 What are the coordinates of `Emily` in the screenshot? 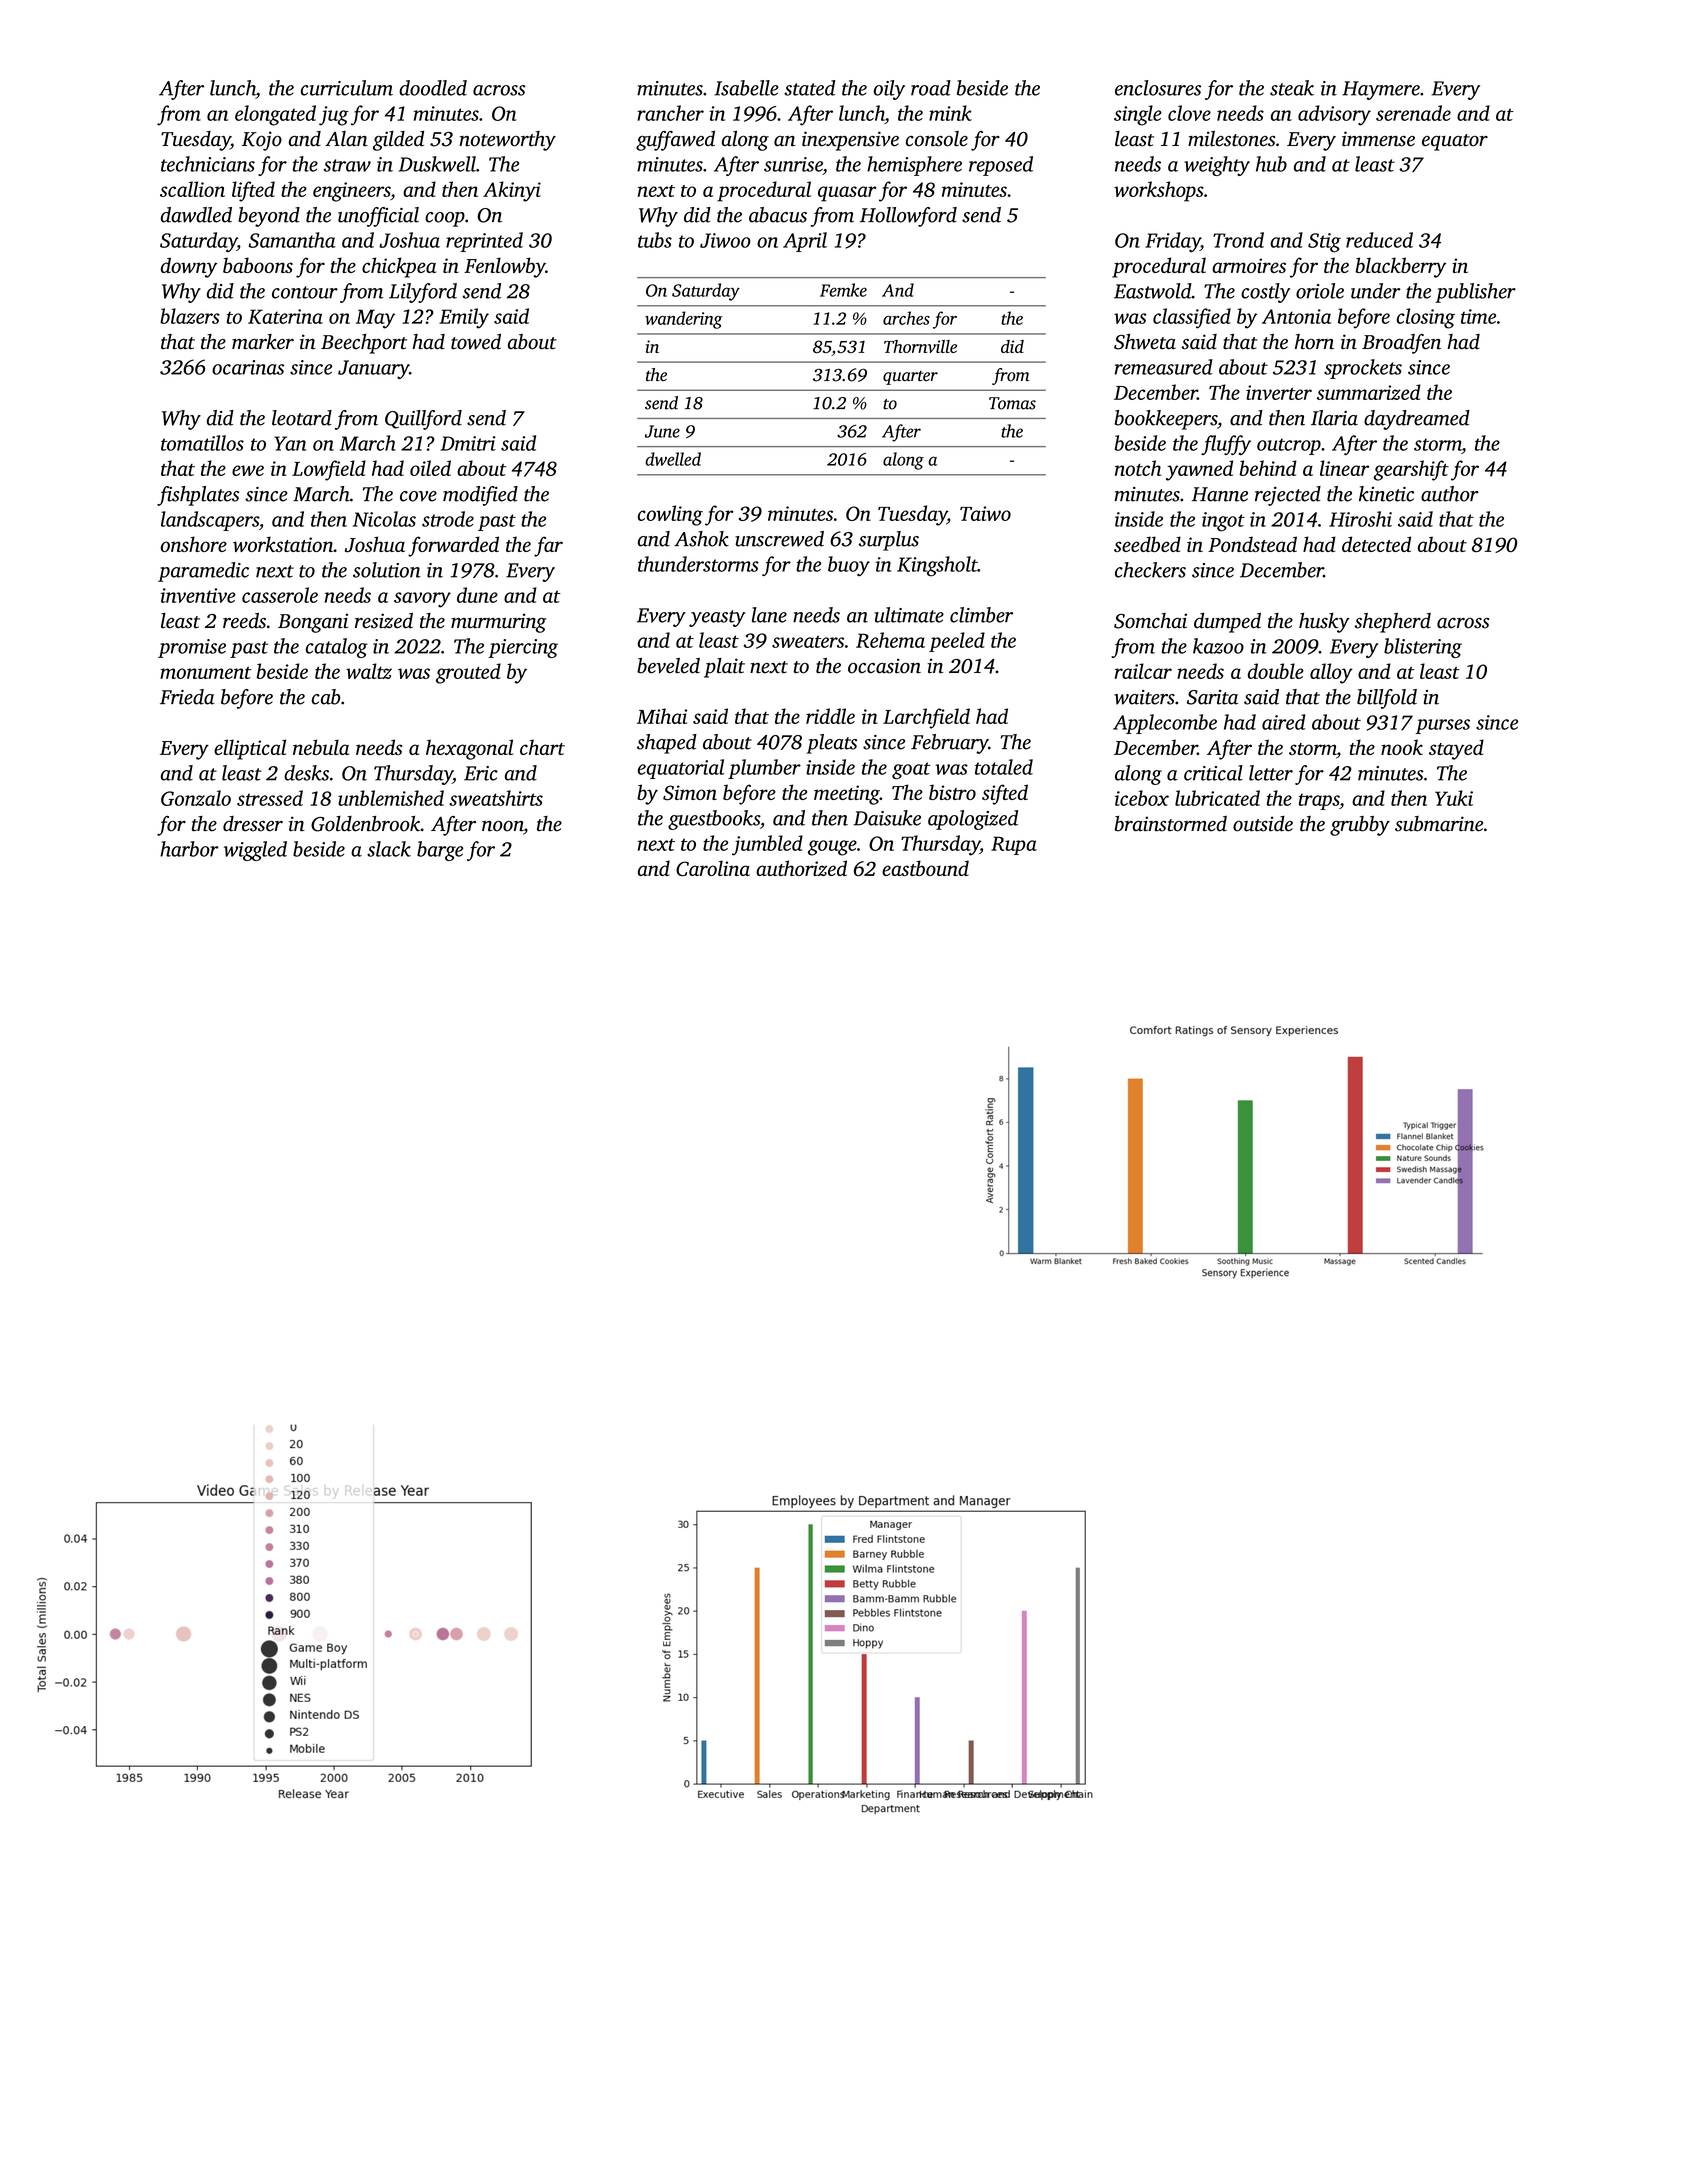 It's located at (464, 318).
